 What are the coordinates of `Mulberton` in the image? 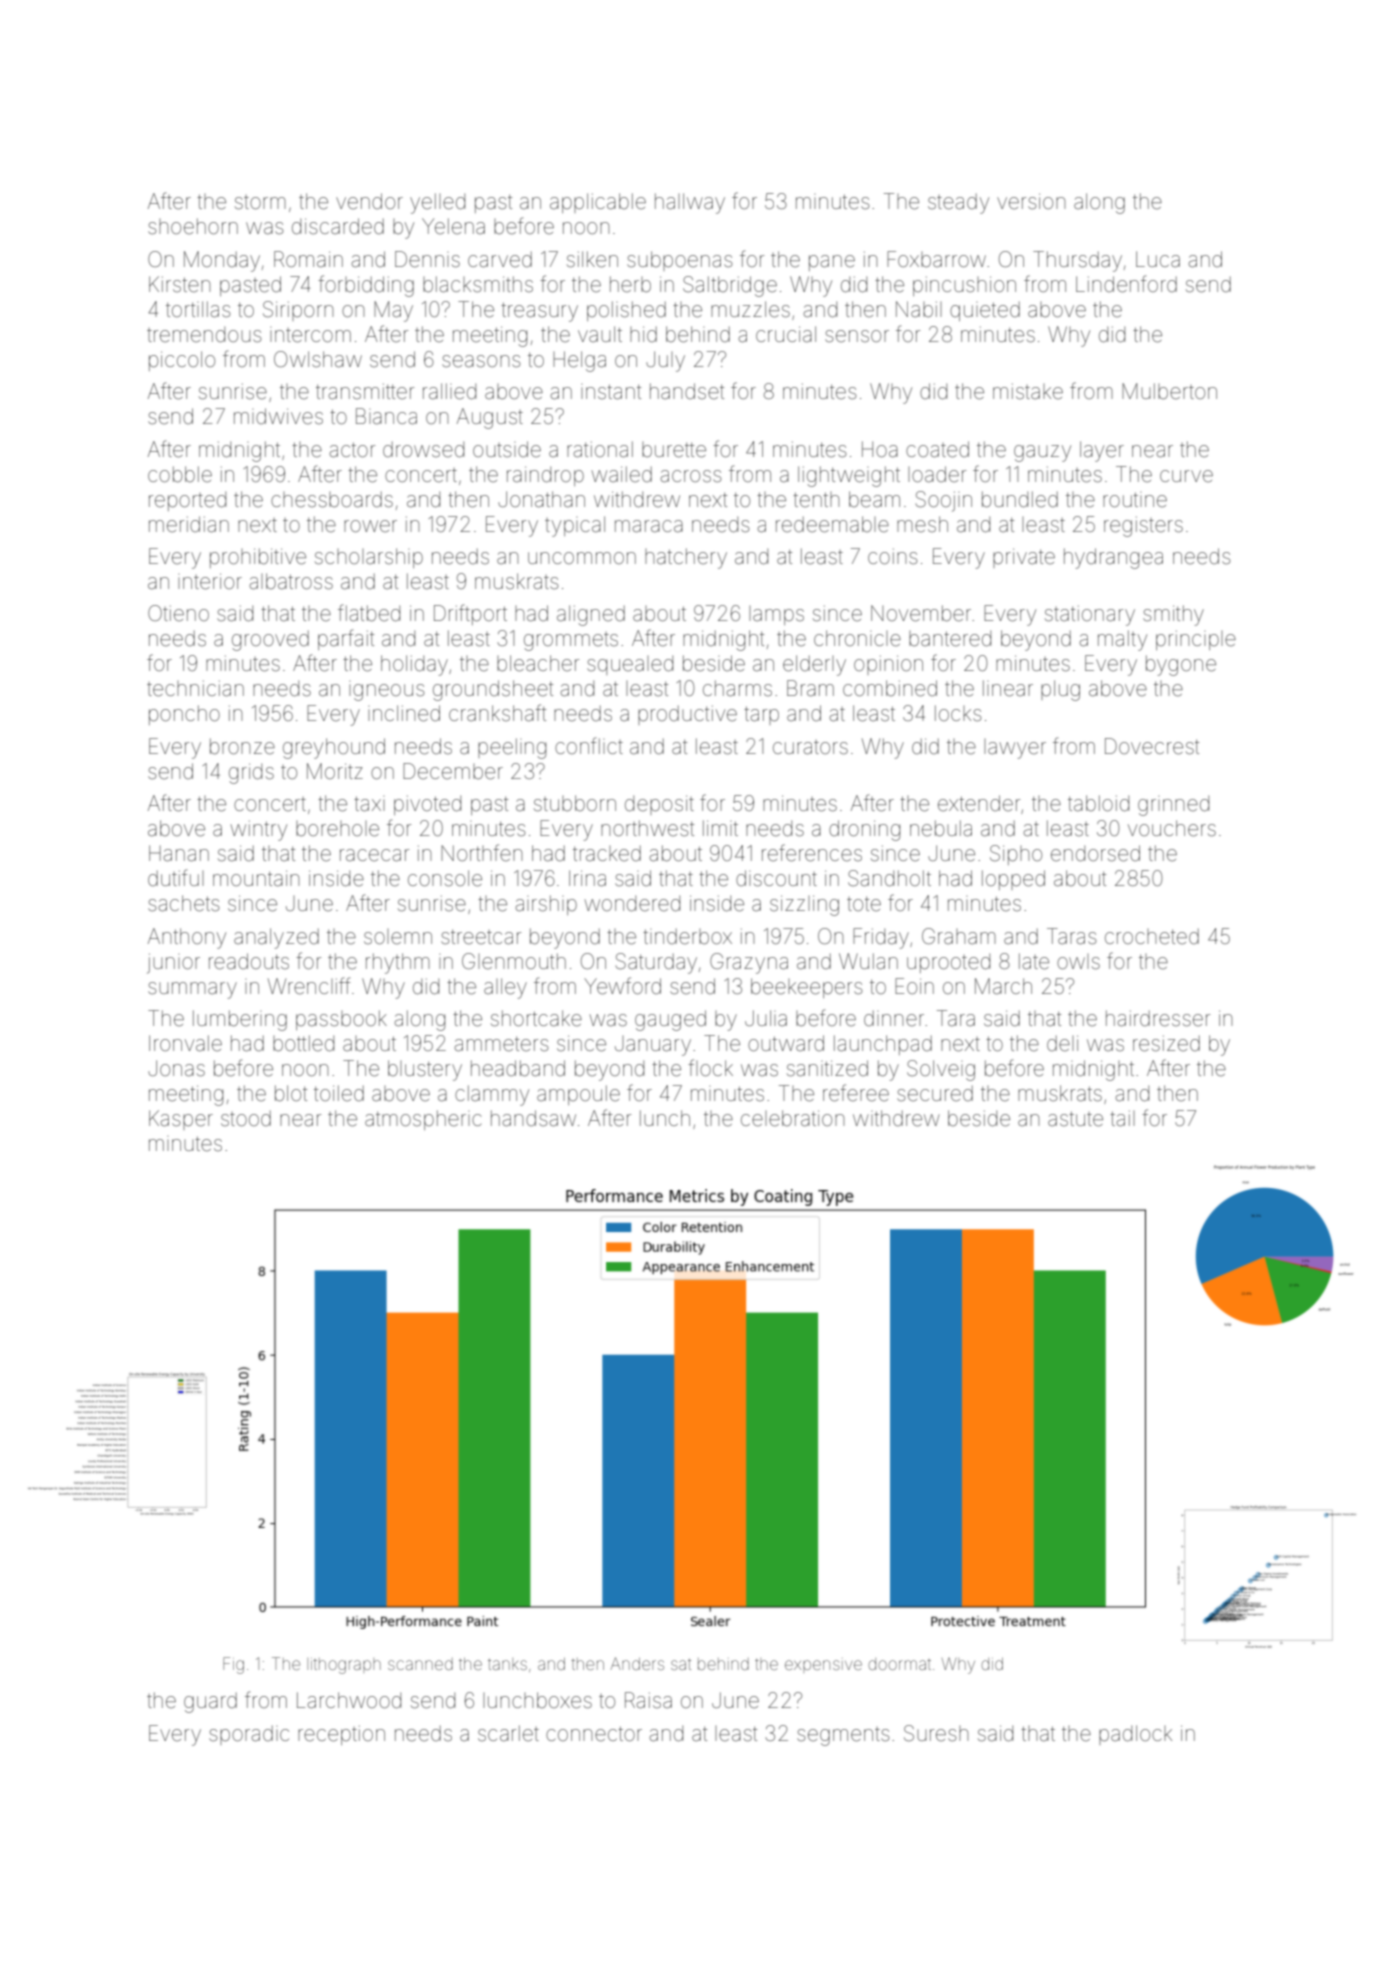 It's located at (1169, 391).
